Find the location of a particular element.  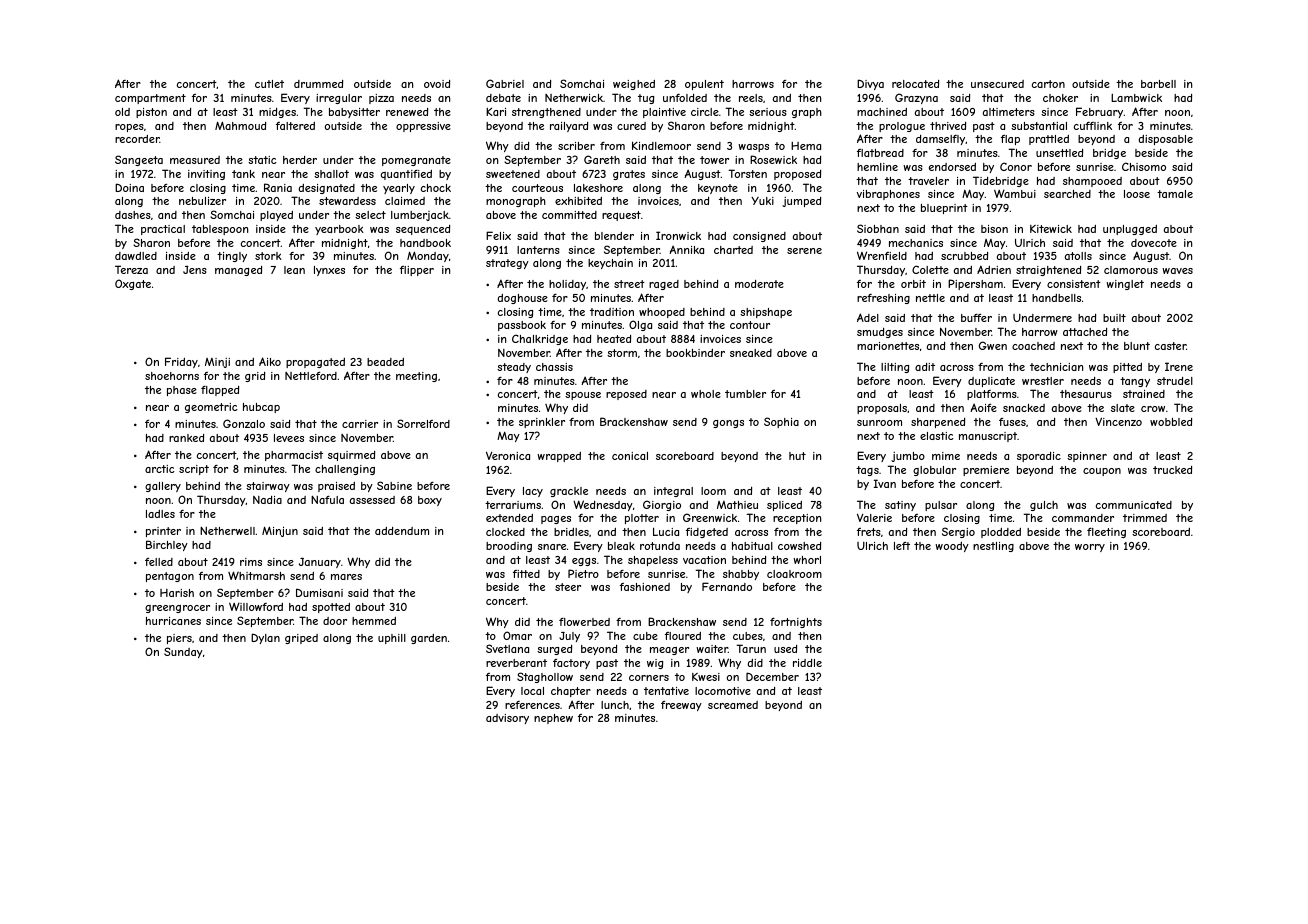

weighed is located at coordinates (634, 85).
